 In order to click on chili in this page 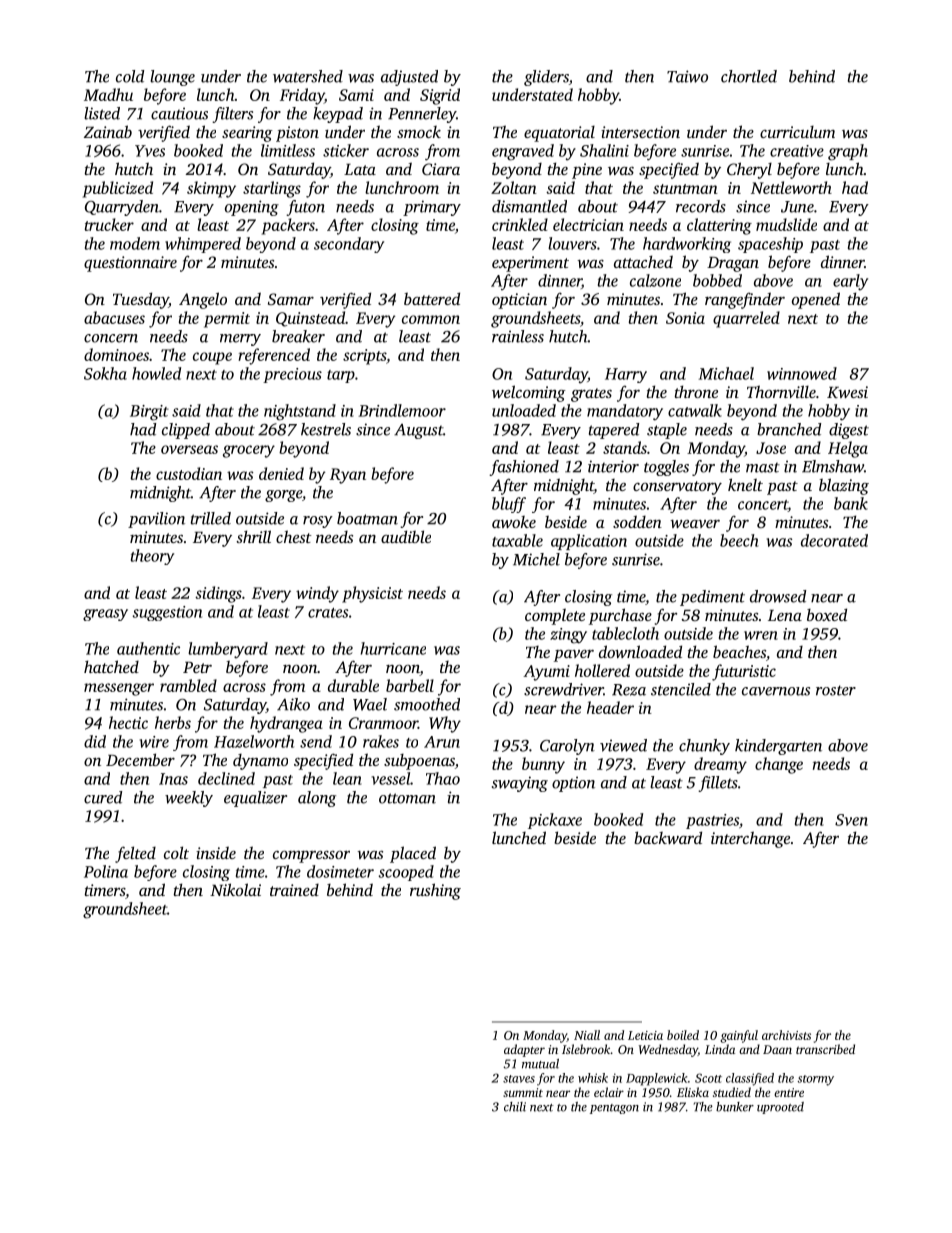, I will do `click(515, 1107)`.
